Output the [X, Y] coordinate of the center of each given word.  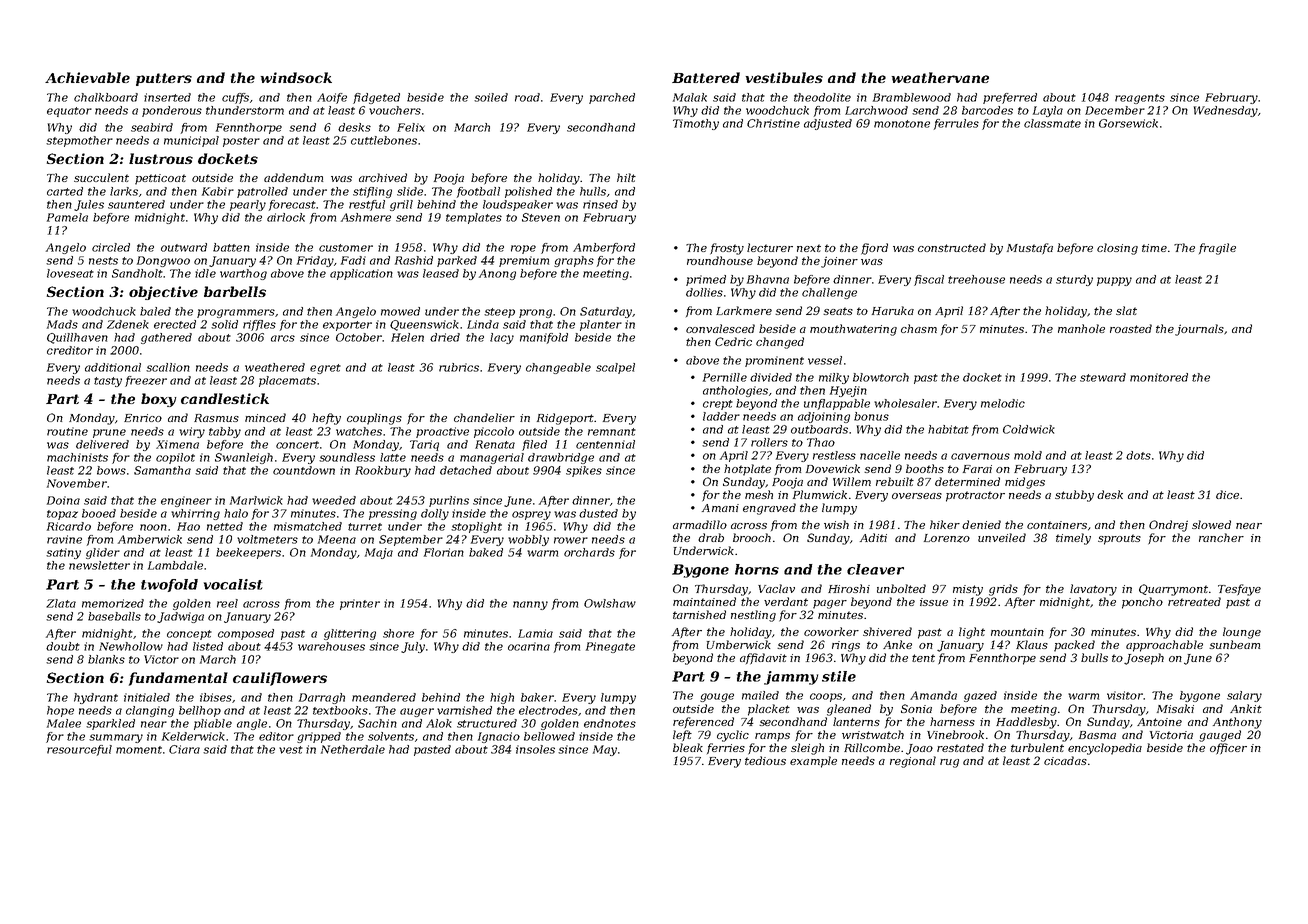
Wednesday [1226, 111]
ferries [726, 748]
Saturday [606, 312]
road [527, 97]
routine [67, 431]
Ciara [184, 749]
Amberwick [150, 539]
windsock [296, 77]
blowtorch [881, 377]
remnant [612, 432]
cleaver [875, 569]
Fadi [353, 260]
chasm [919, 328]
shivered [887, 631]
